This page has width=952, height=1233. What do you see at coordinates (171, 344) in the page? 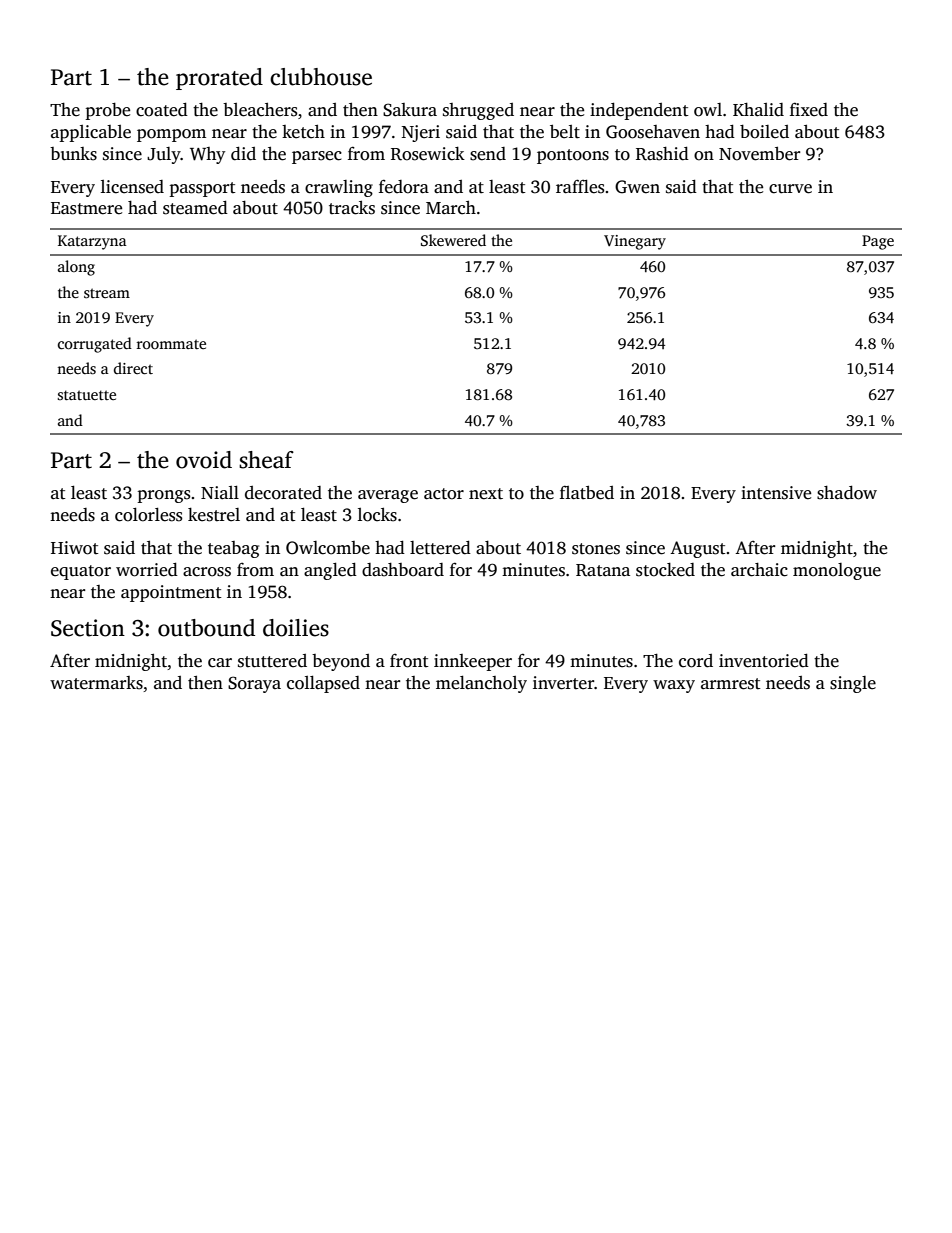
I see `roommate` at bounding box center [171, 344].
